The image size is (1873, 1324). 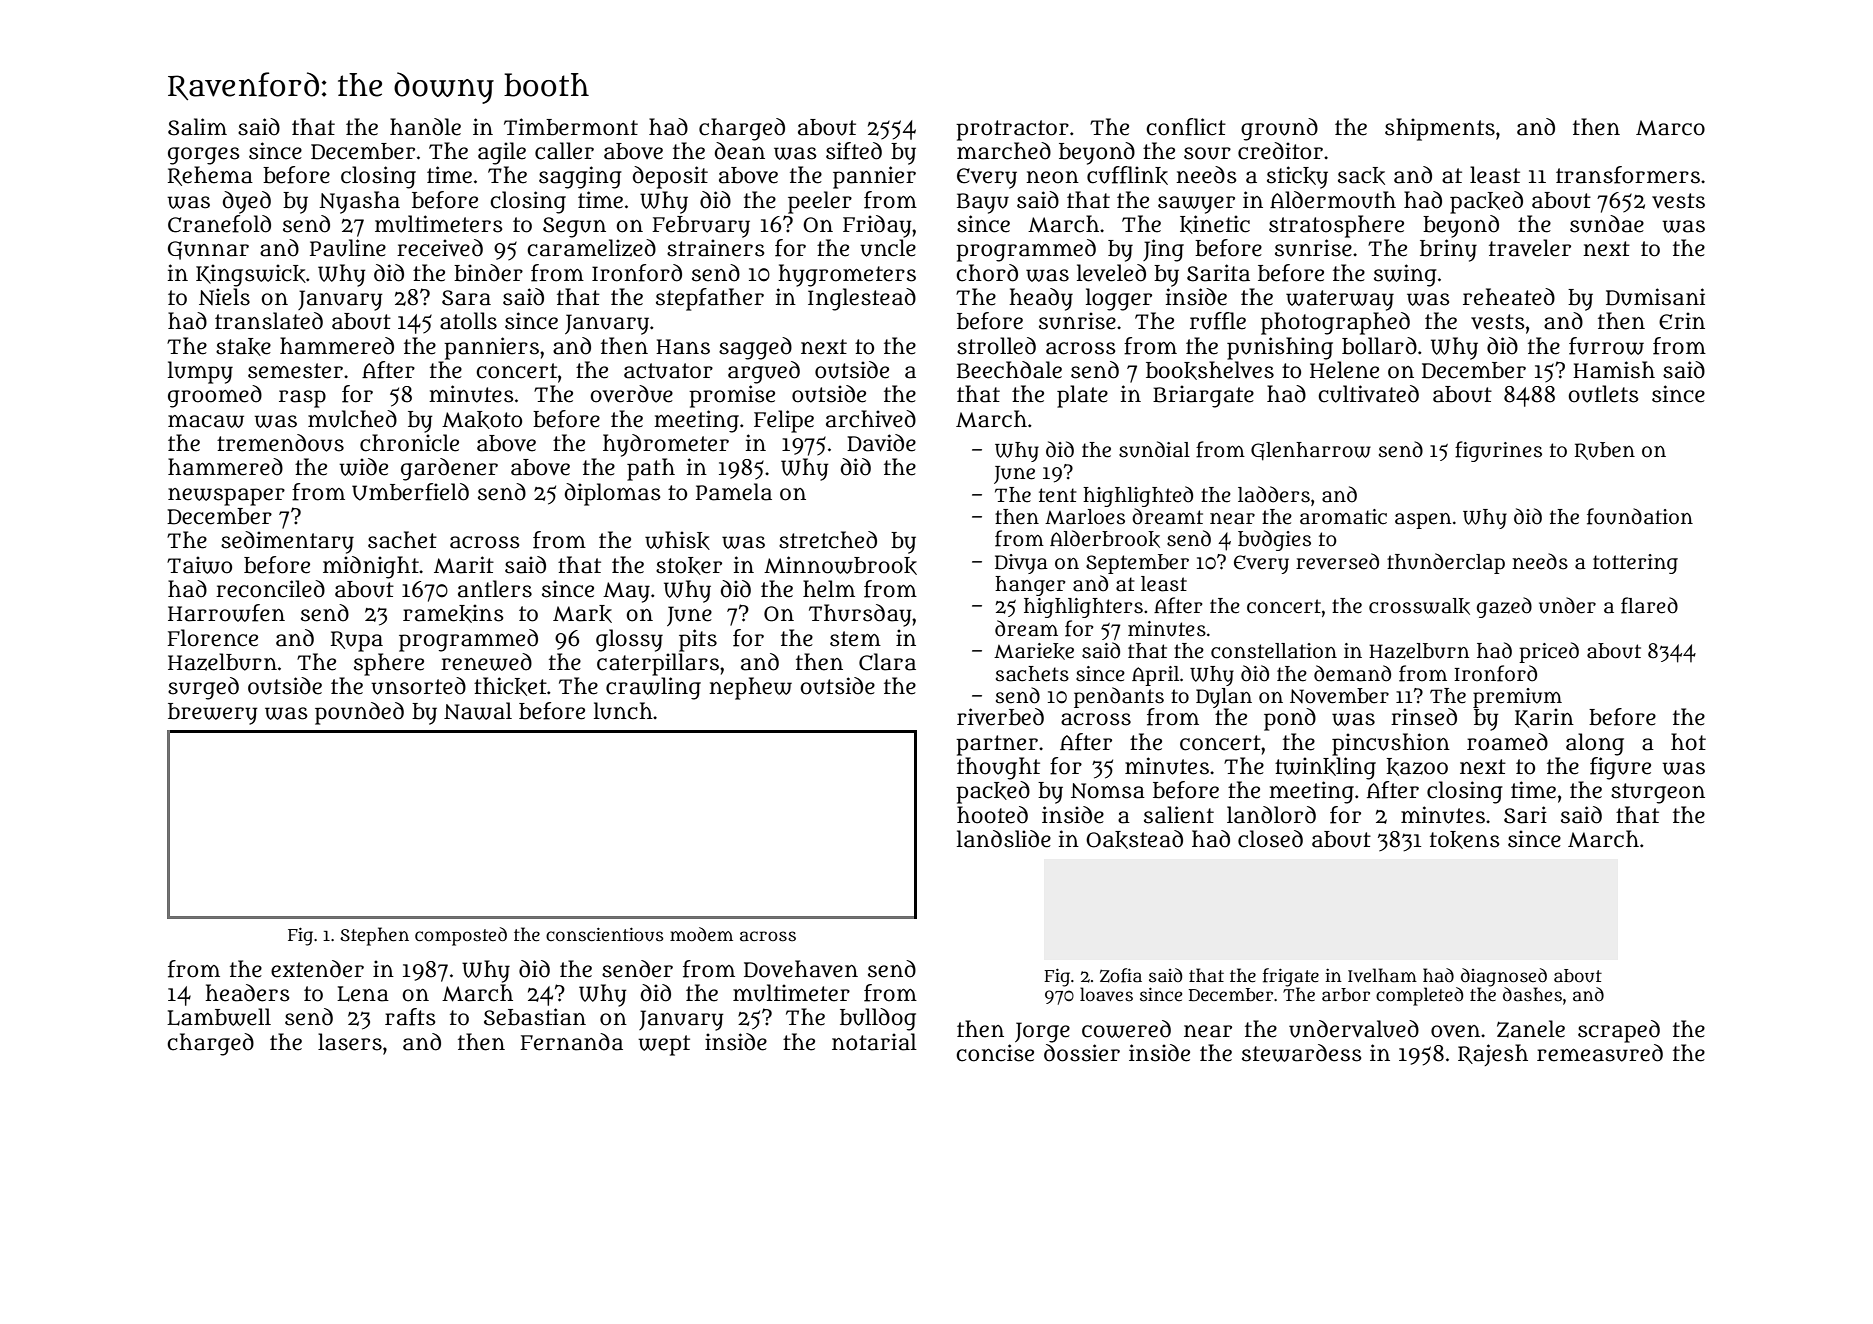 What do you see at coordinates (1325, 768) in the document?
I see `twinkling` at bounding box center [1325, 768].
